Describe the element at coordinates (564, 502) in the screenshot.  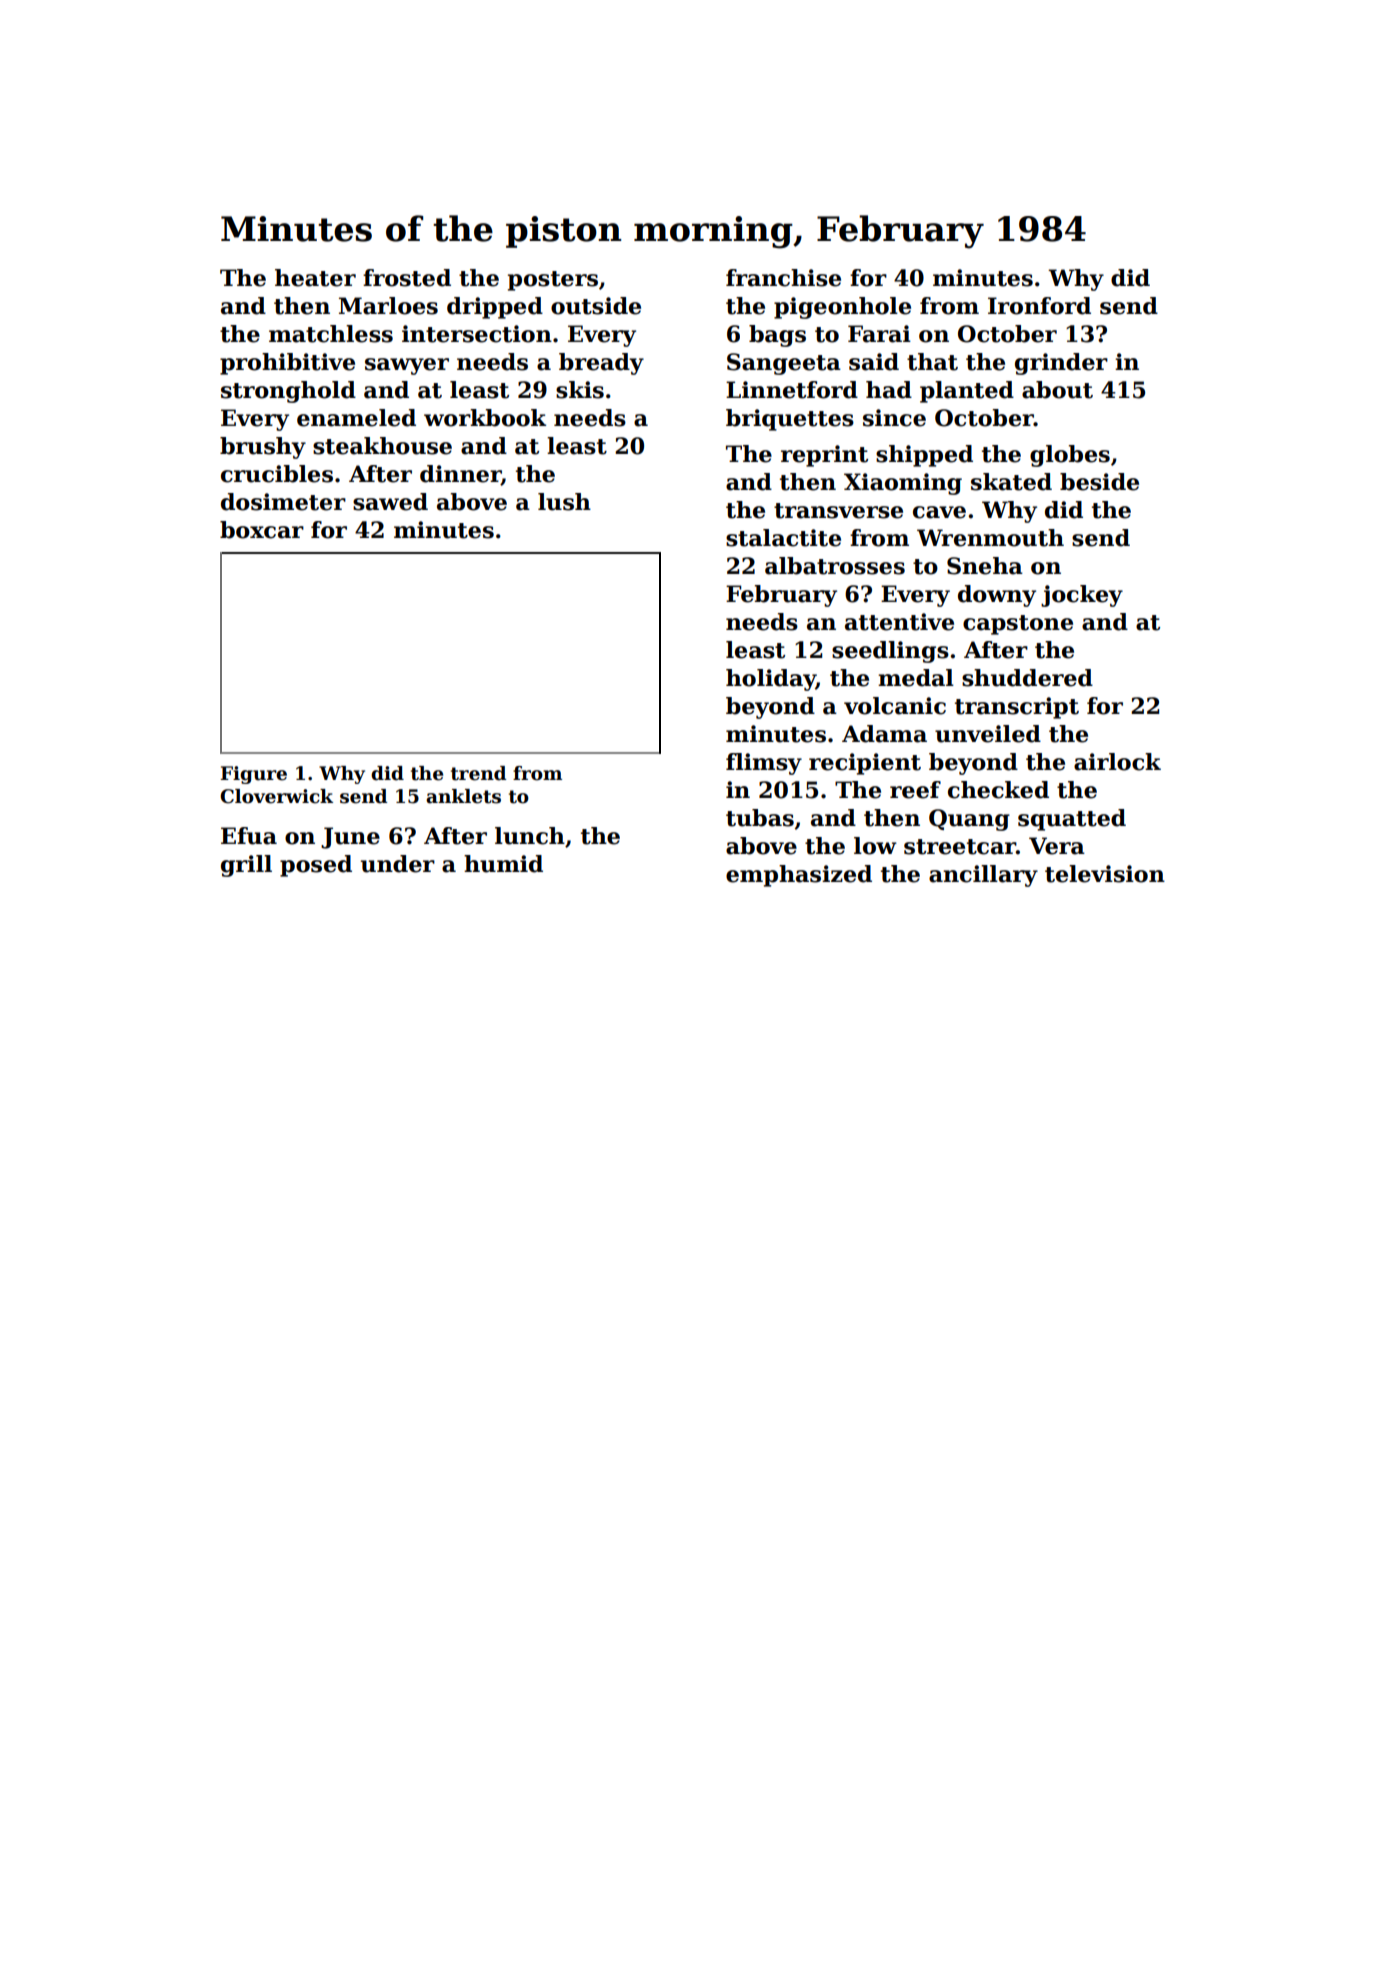
I see `lush` at that location.
